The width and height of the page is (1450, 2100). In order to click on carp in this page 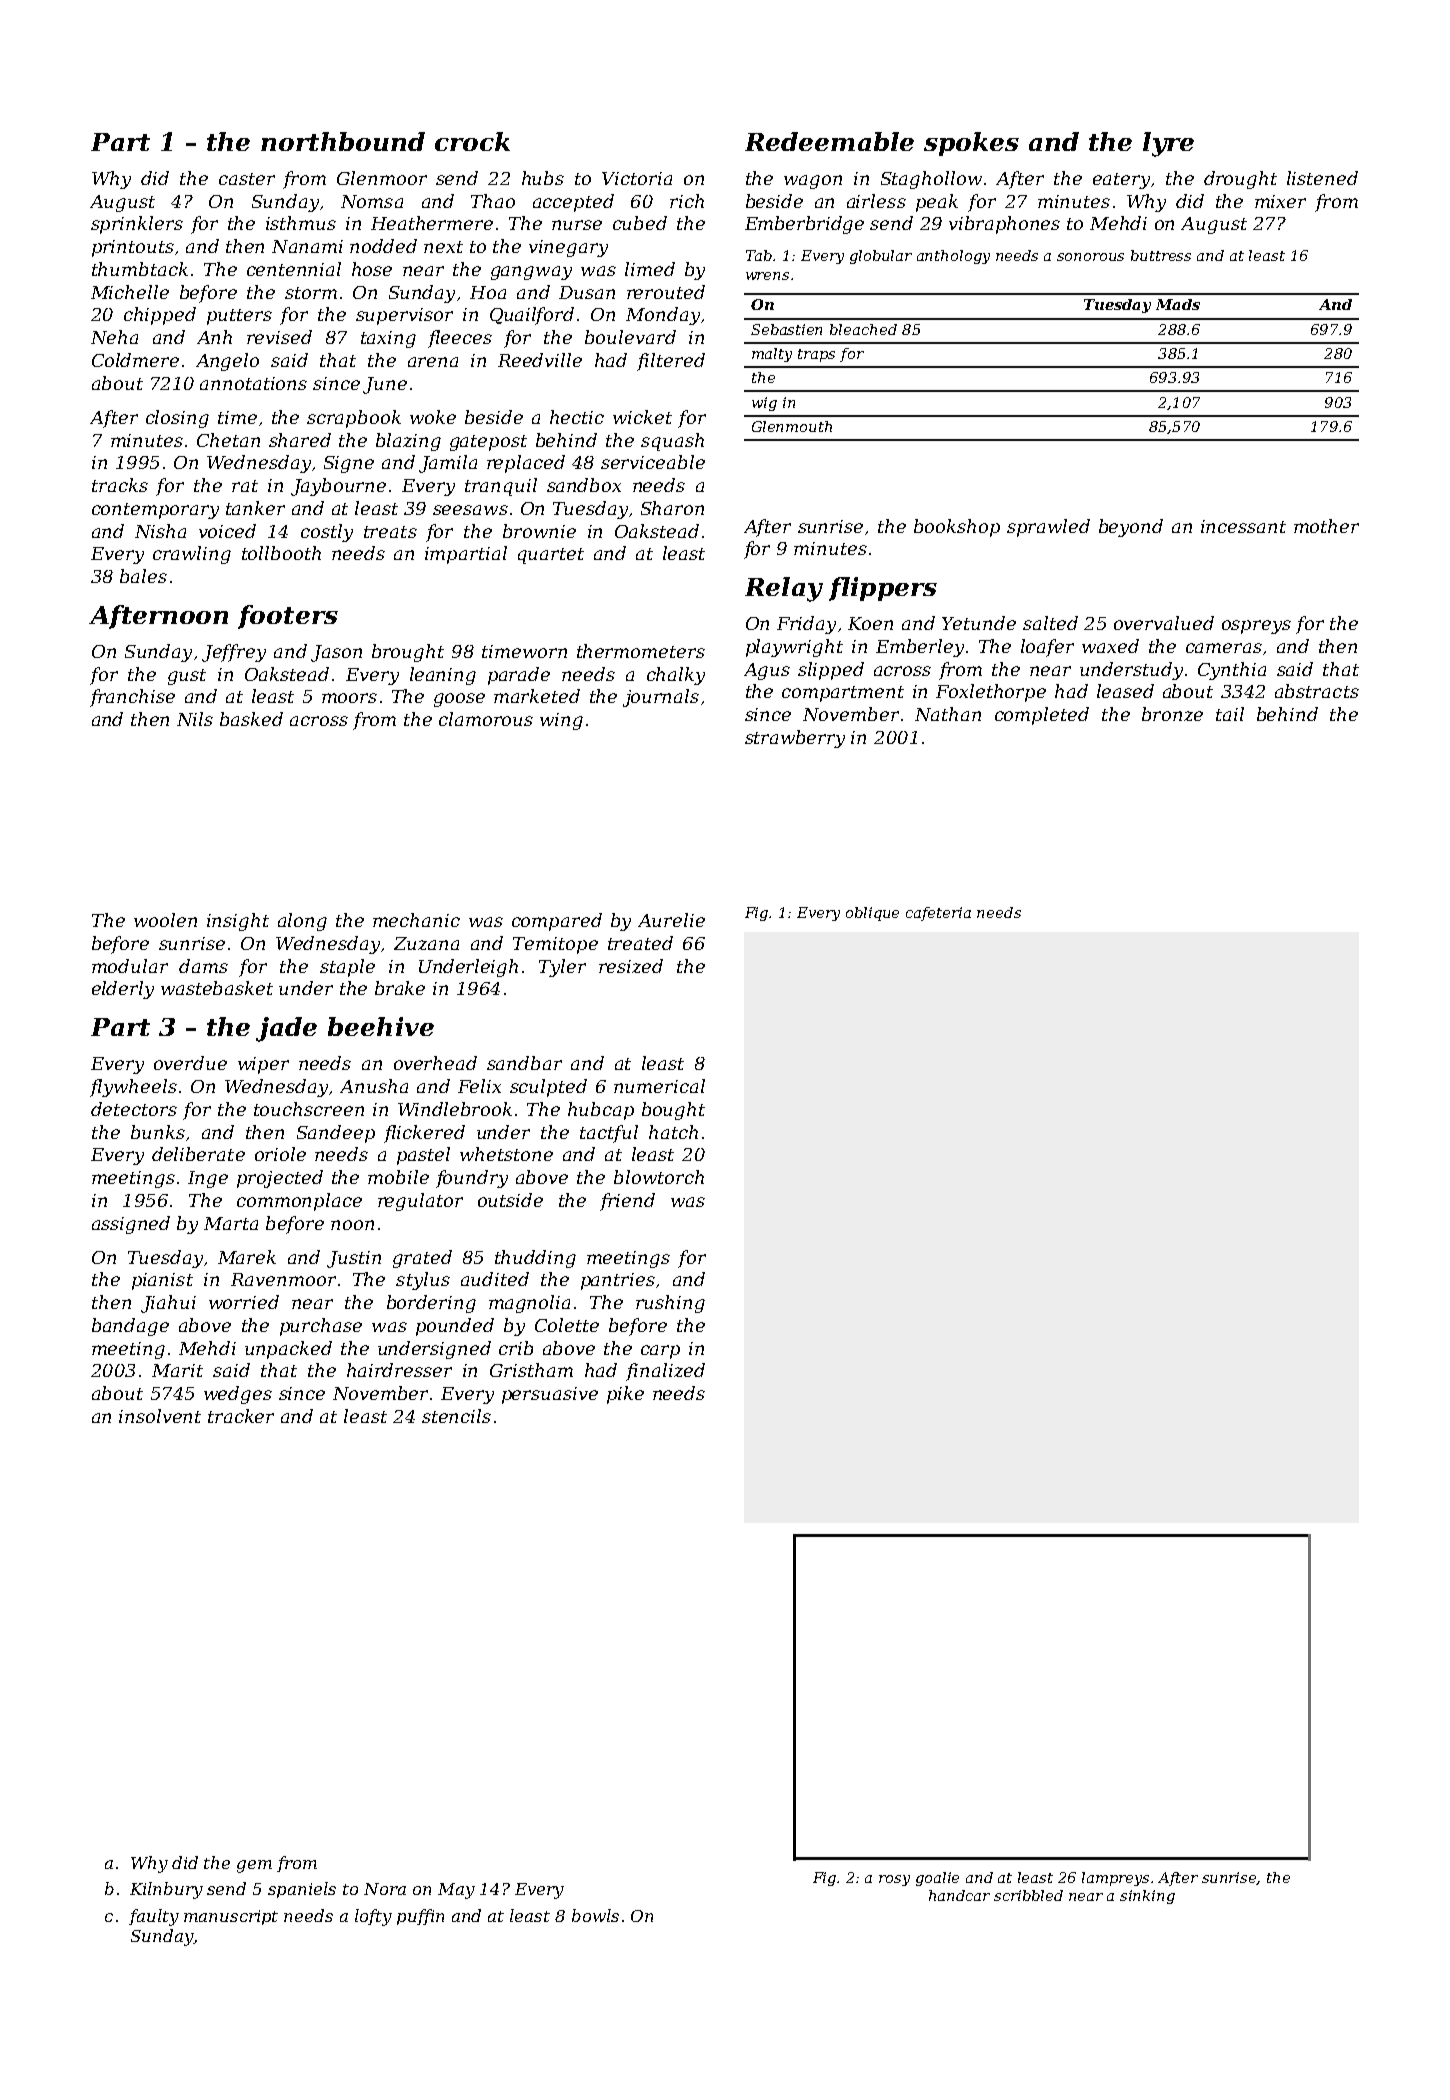, I will do `click(660, 1352)`.
